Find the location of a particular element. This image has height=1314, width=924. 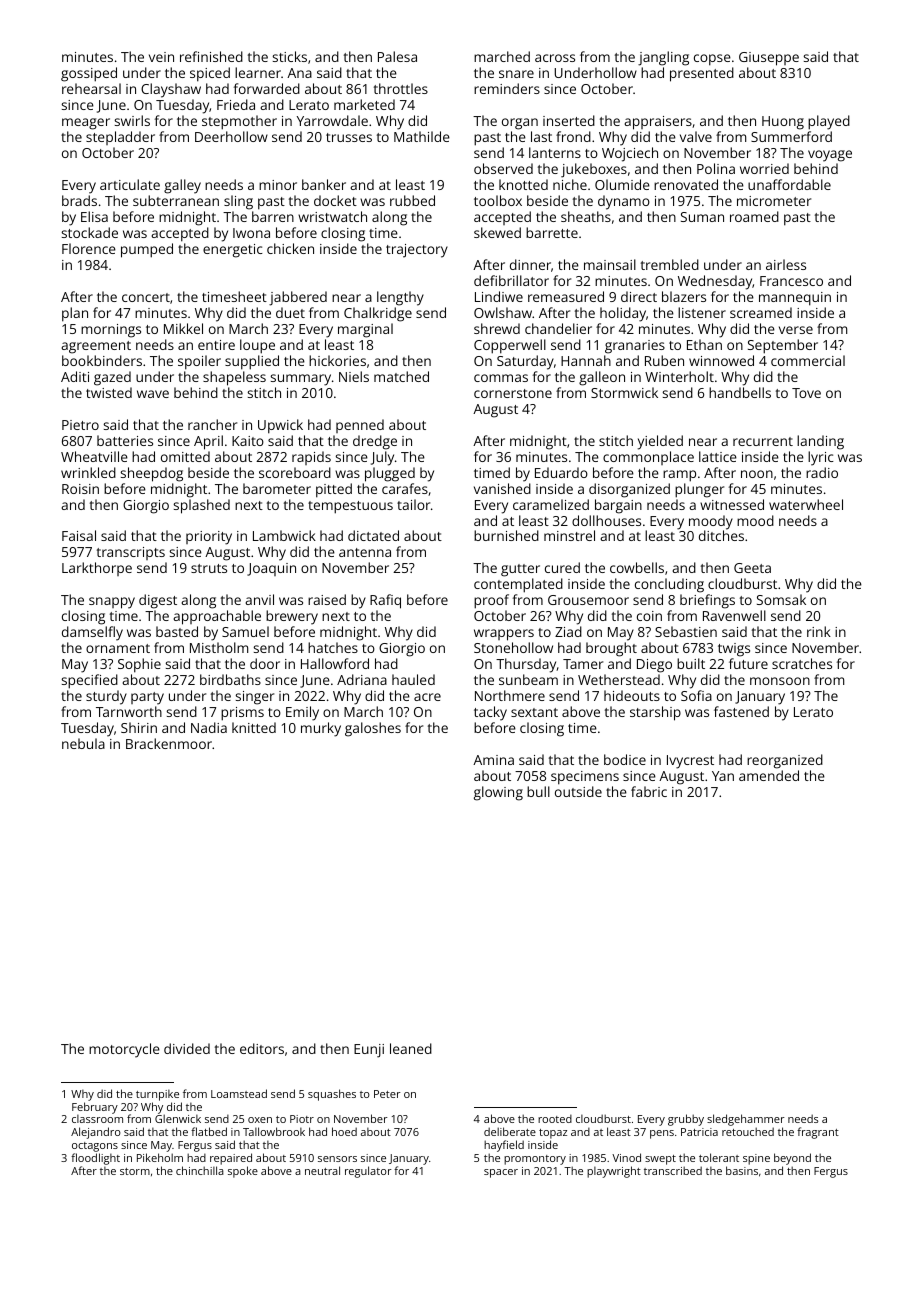

motorcycle is located at coordinates (124, 1050).
